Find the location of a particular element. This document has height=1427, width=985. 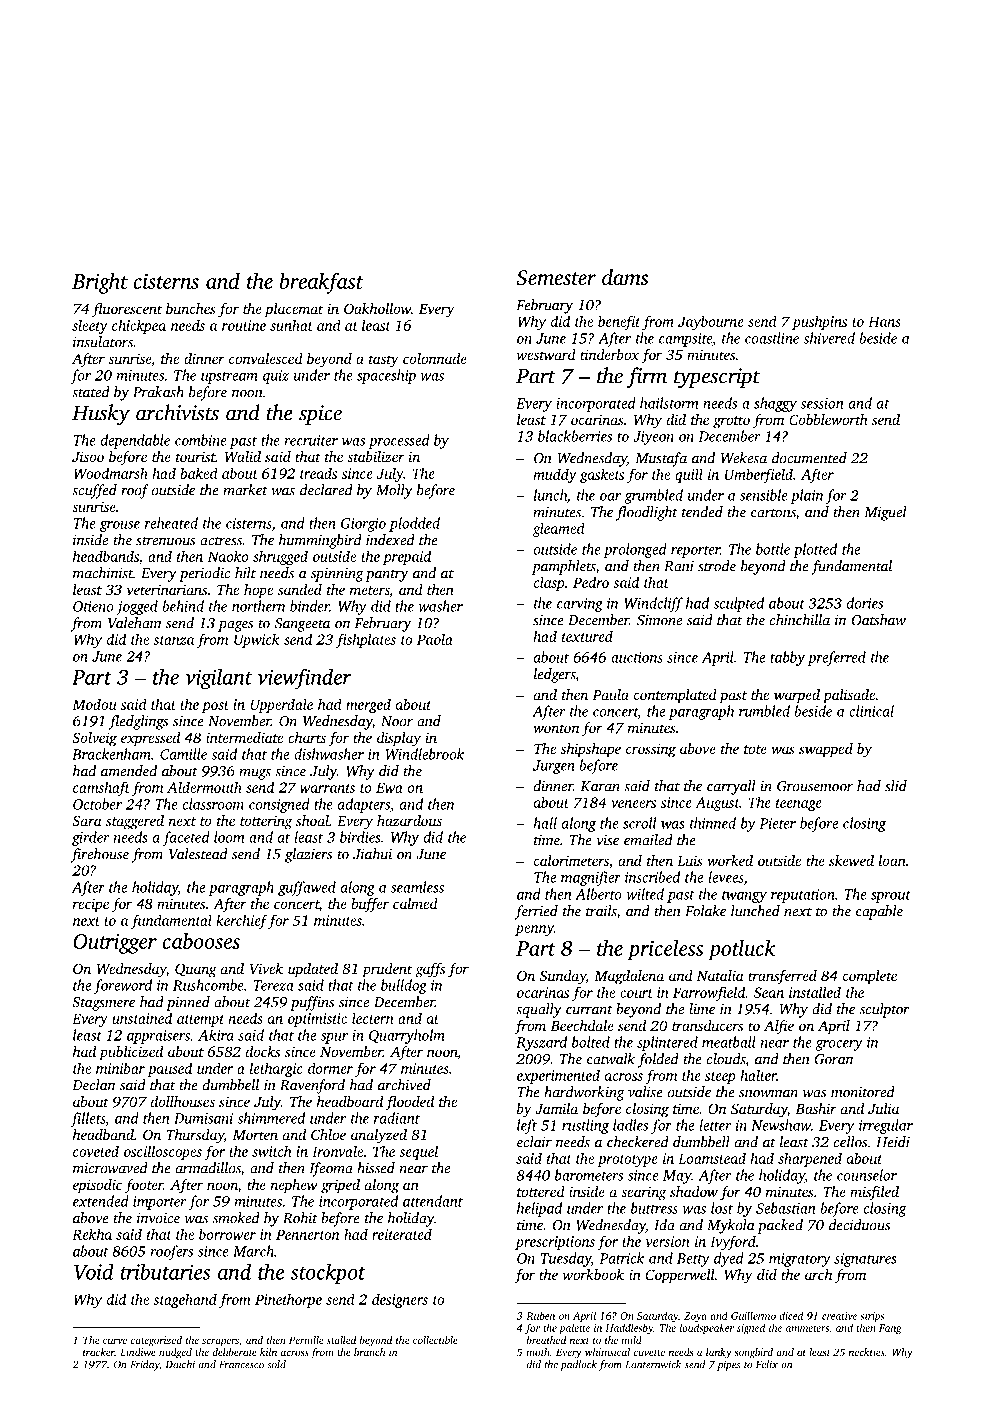

machinist is located at coordinates (103, 573).
